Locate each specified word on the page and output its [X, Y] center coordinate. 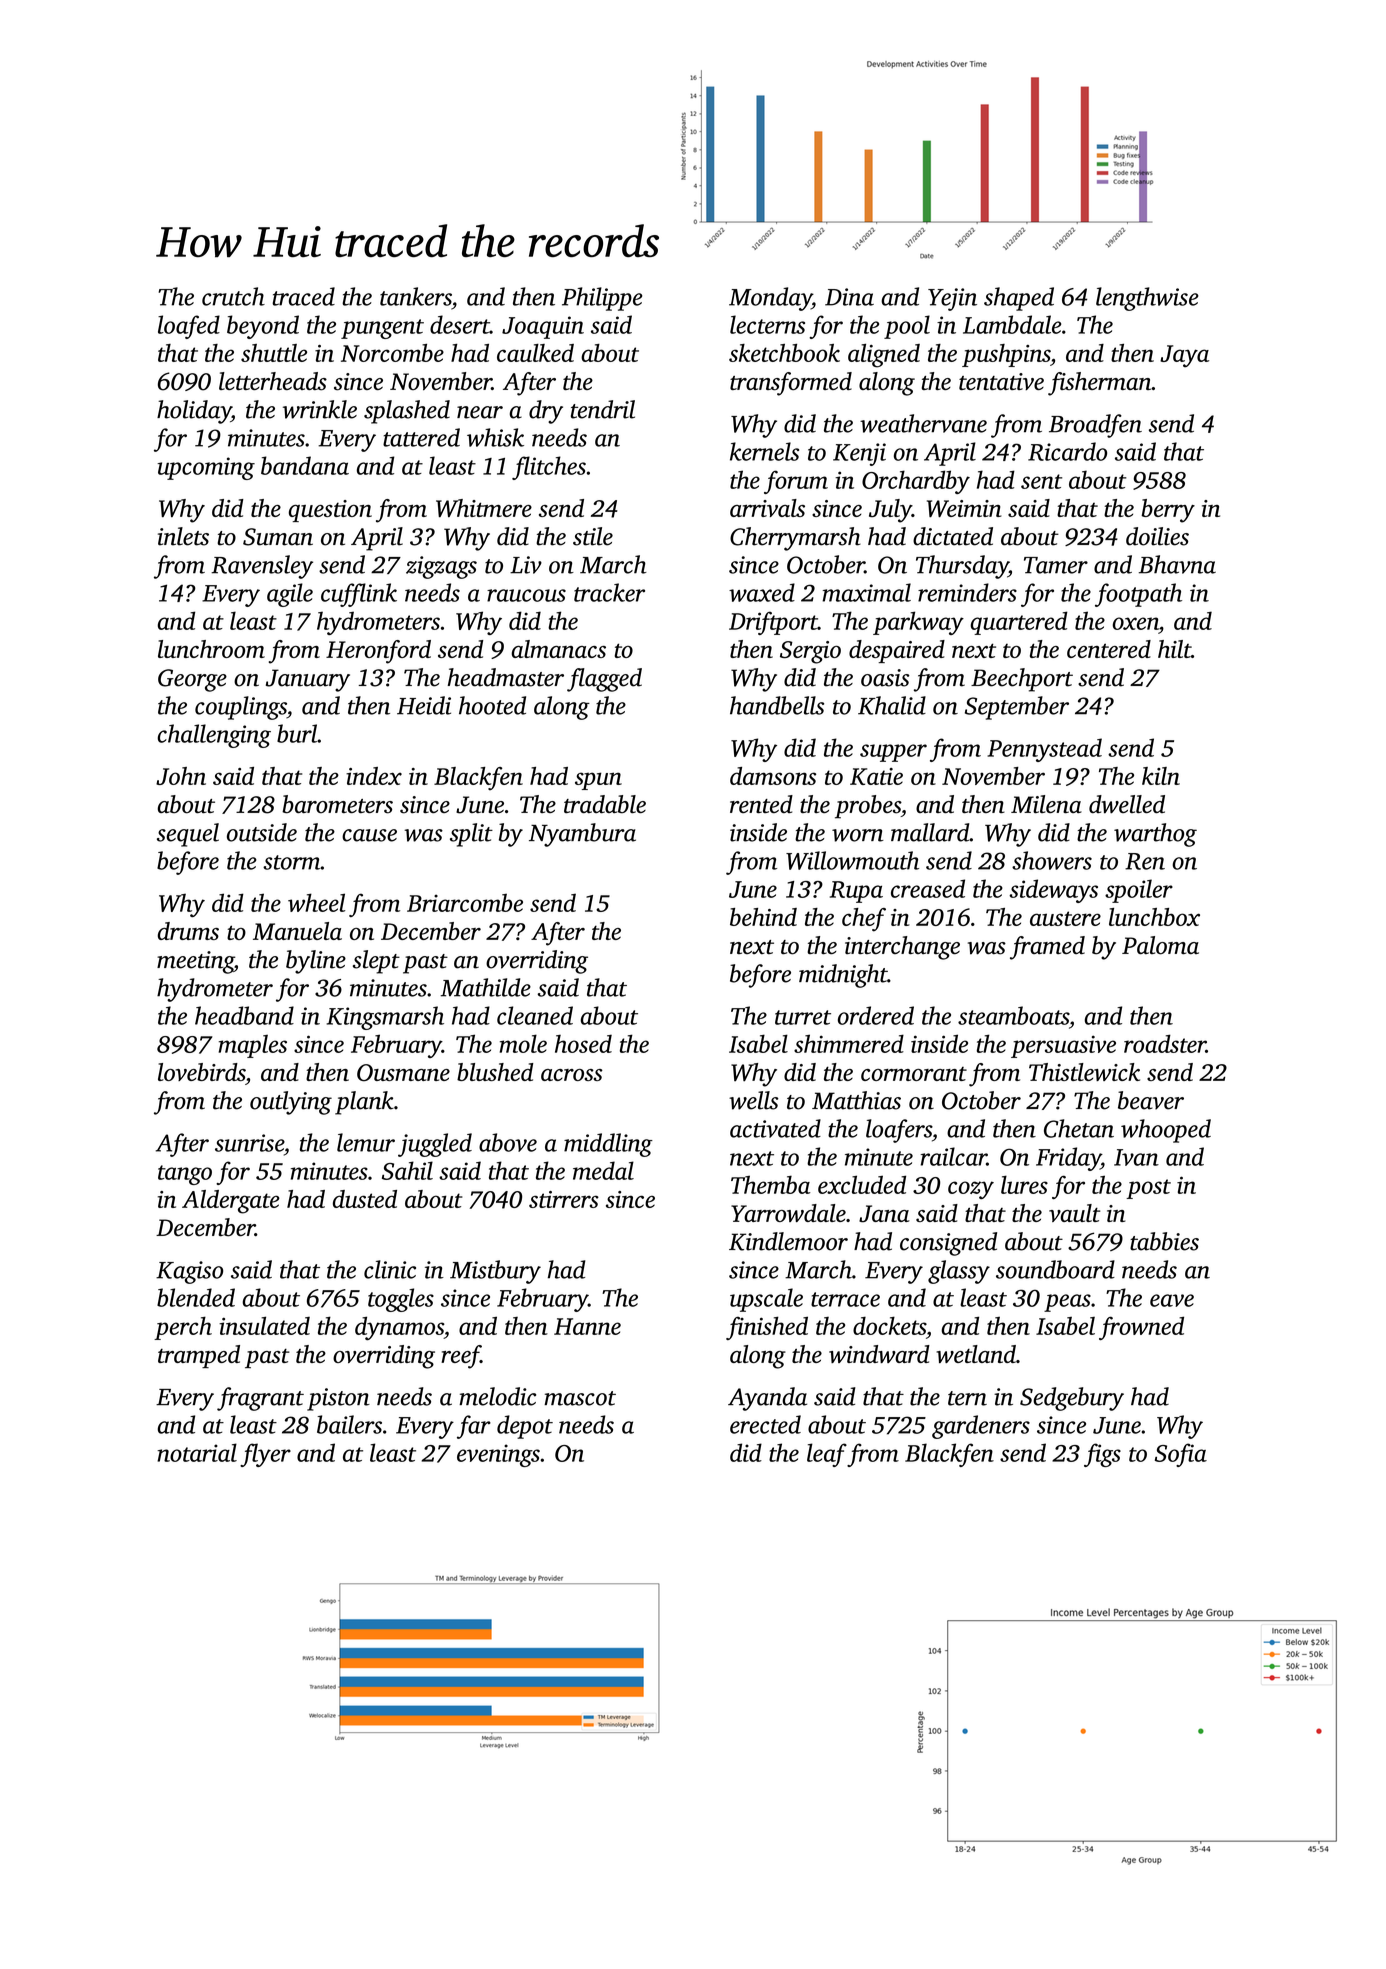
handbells [777, 705]
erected [765, 1424]
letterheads [273, 381]
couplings [241, 708]
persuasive [1063, 1046]
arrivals [767, 508]
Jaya [1184, 356]
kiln [1161, 776]
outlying [291, 1103]
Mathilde [485, 987]
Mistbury [495, 1272]
